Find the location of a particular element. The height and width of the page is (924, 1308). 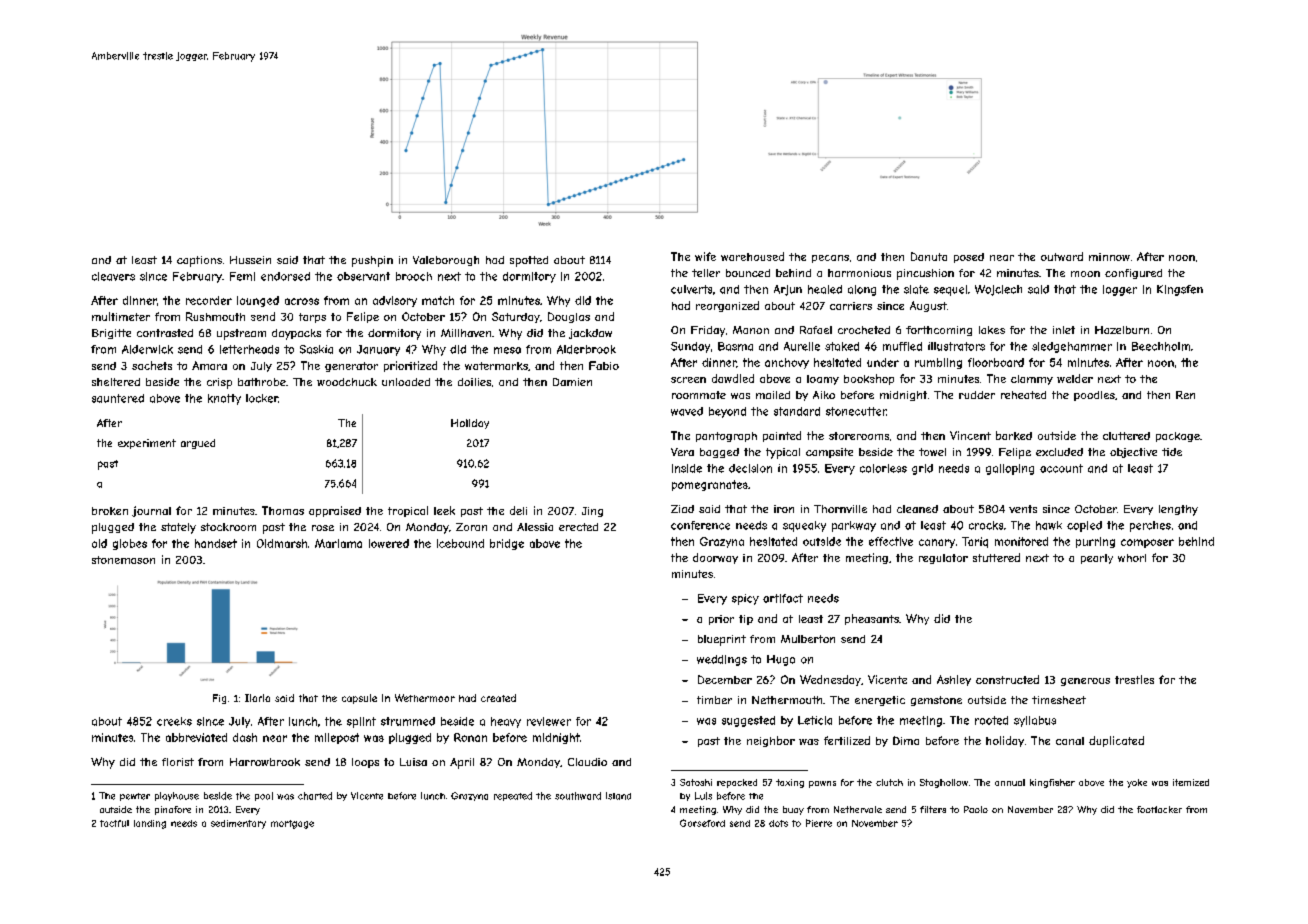

pushpin is located at coordinates (372, 261).
